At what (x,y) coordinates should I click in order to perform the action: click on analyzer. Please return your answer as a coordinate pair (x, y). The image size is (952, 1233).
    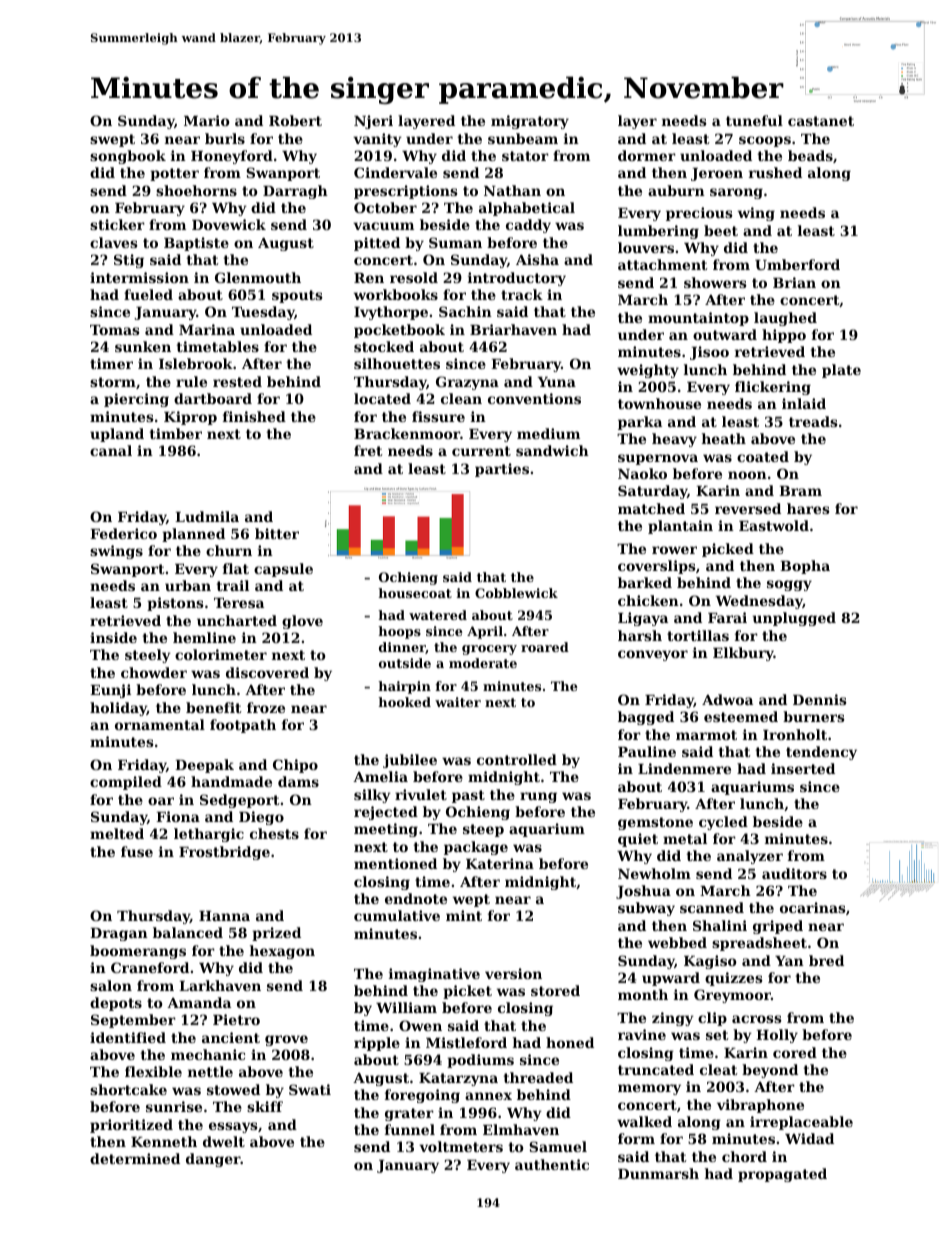
    Looking at the image, I should click on (750, 857).
